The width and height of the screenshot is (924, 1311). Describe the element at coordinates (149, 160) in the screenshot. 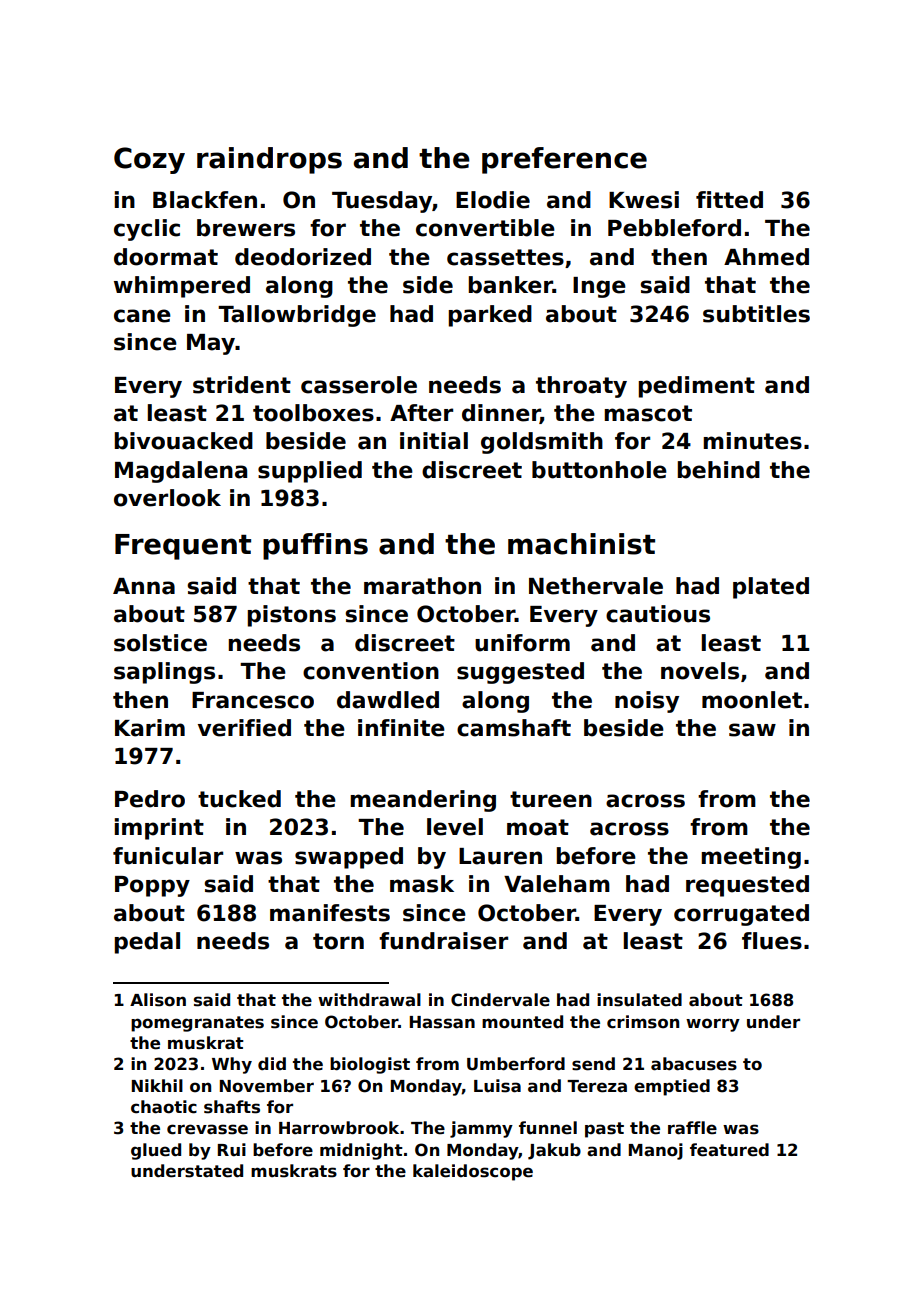

I see `Cozy` at that location.
